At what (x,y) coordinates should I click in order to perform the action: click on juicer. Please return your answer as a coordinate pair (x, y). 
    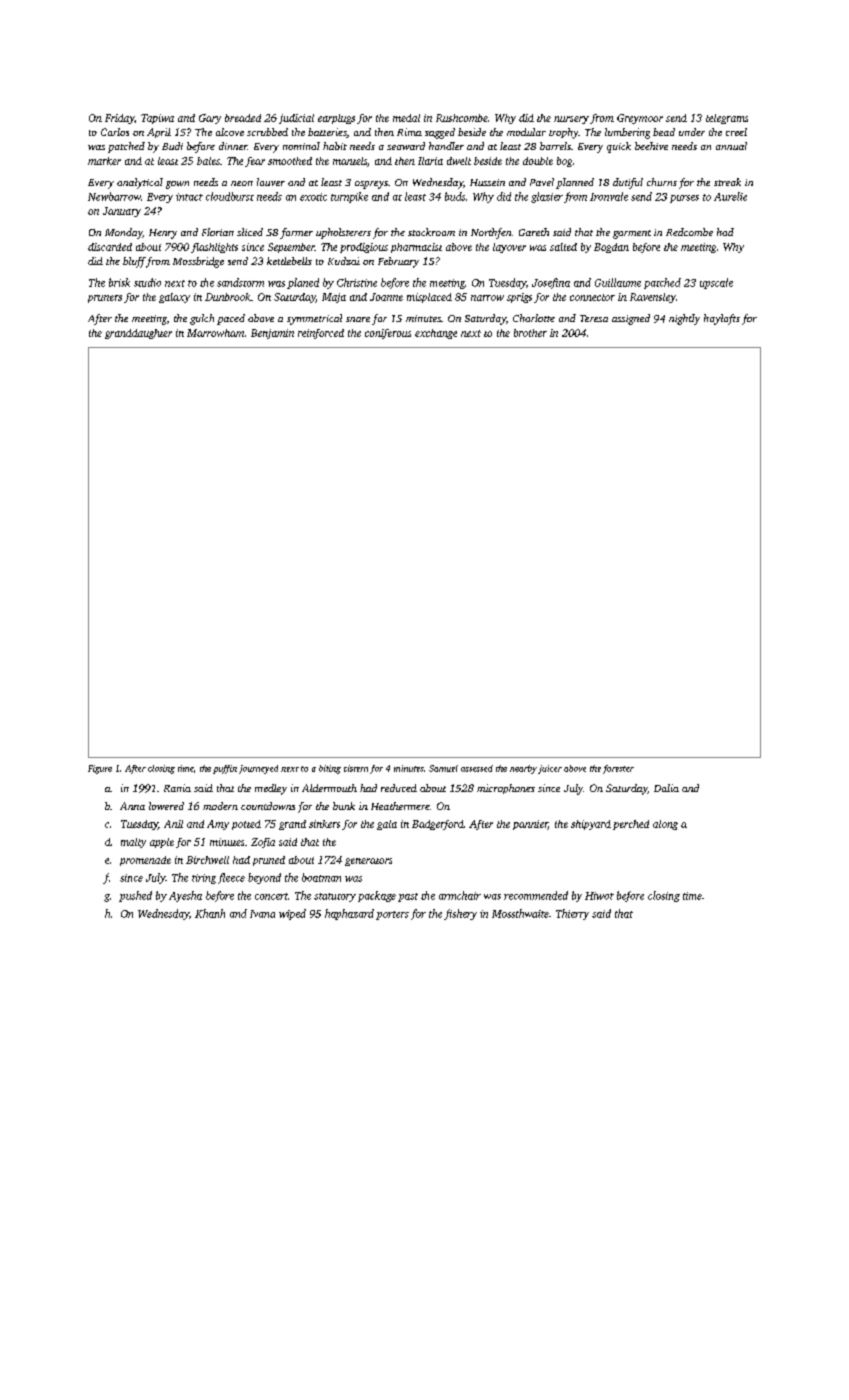
    Looking at the image, I should click on (550, 769).
